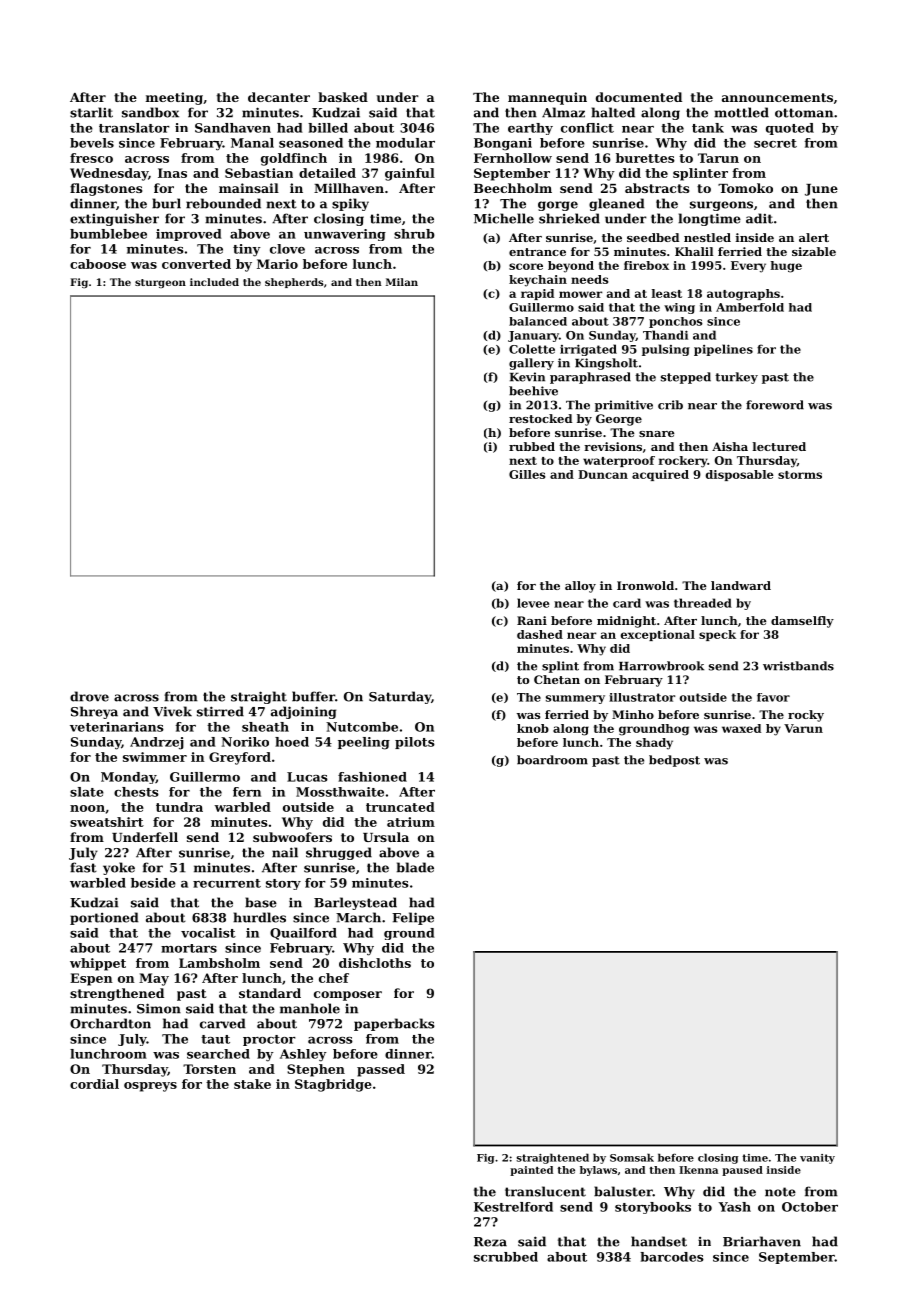 This image has width=908, height=1316. I want to click on Felipe, so click(413, 918).
